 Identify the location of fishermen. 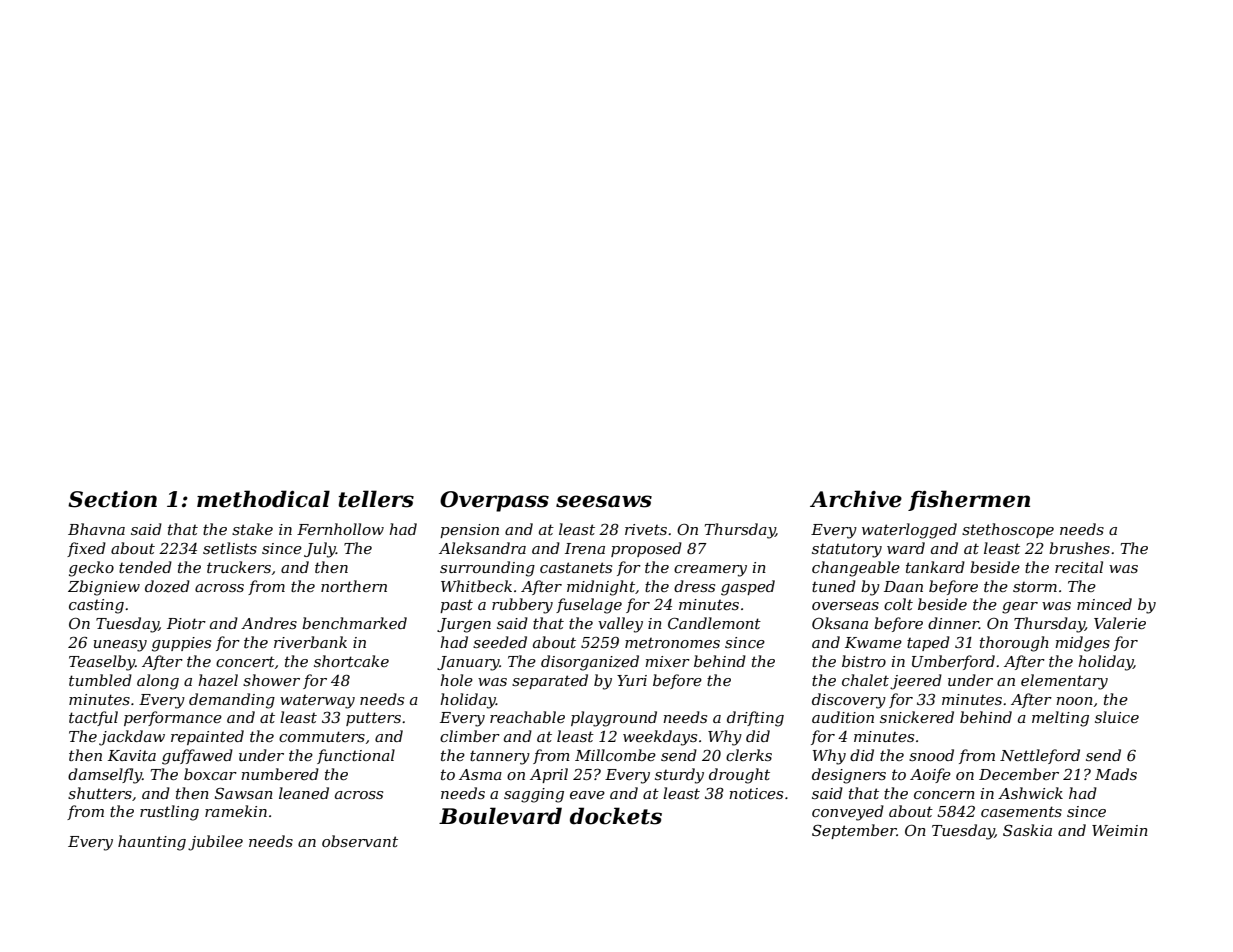
(969, 500).
